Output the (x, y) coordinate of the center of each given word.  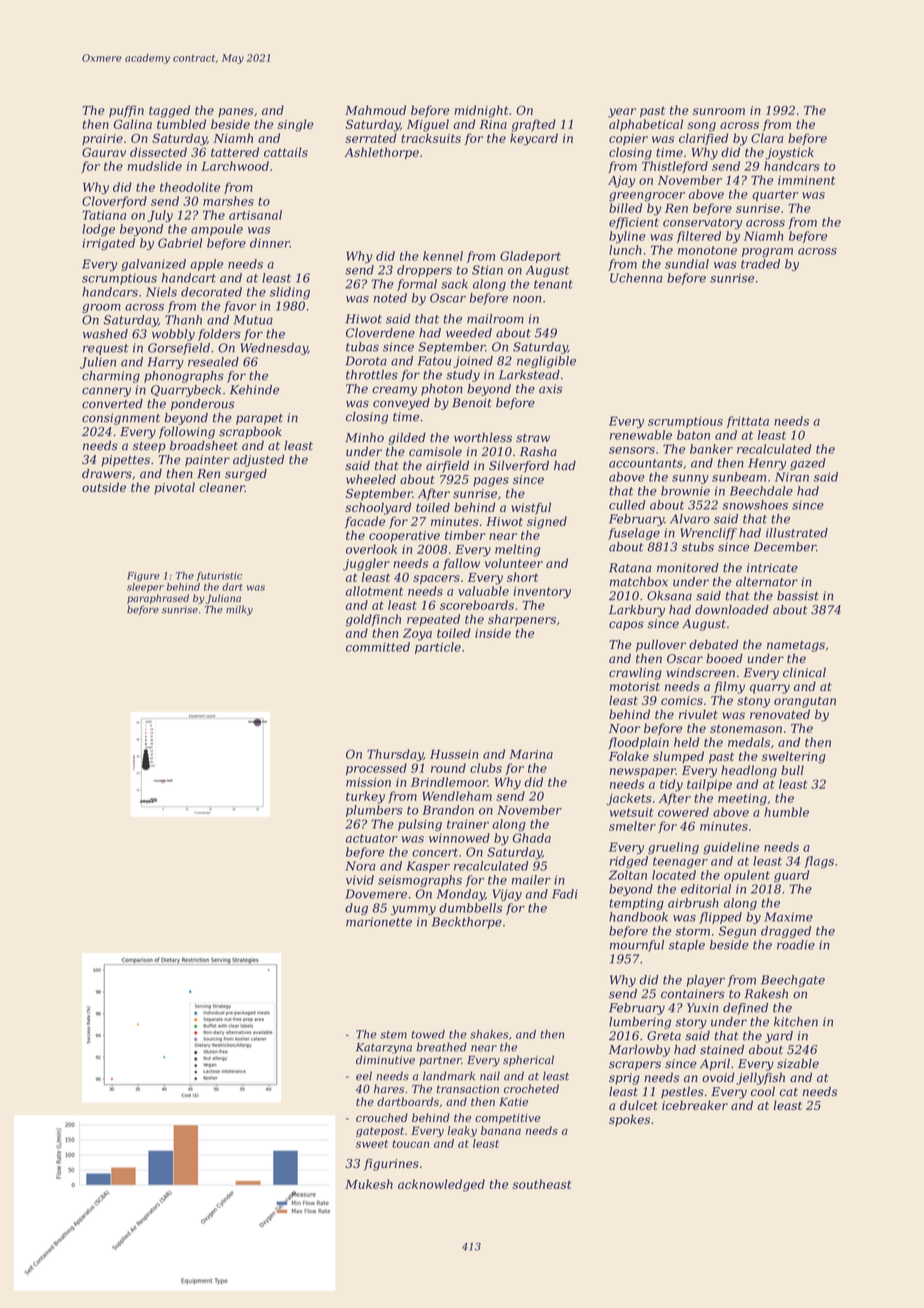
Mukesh (369, 1184)
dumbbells (470, 908)
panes (236, 112)
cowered (683, 812)
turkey (365, 797)
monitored (688, 568)
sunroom (719, 111)
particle (438, 648)
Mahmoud (375, 110)
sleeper (145, 588)
